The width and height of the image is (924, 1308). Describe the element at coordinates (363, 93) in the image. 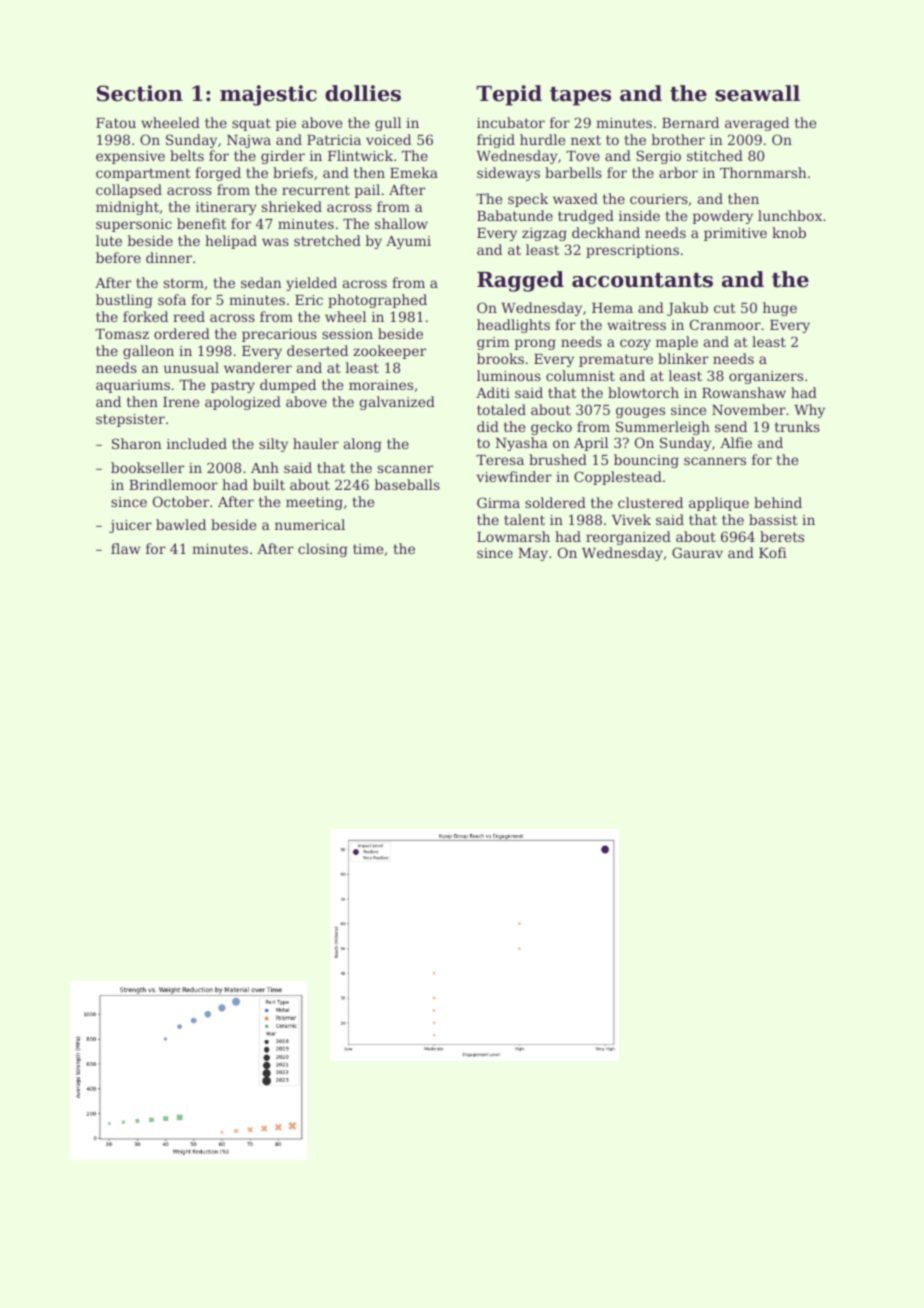

I see `dollies` at that location.
